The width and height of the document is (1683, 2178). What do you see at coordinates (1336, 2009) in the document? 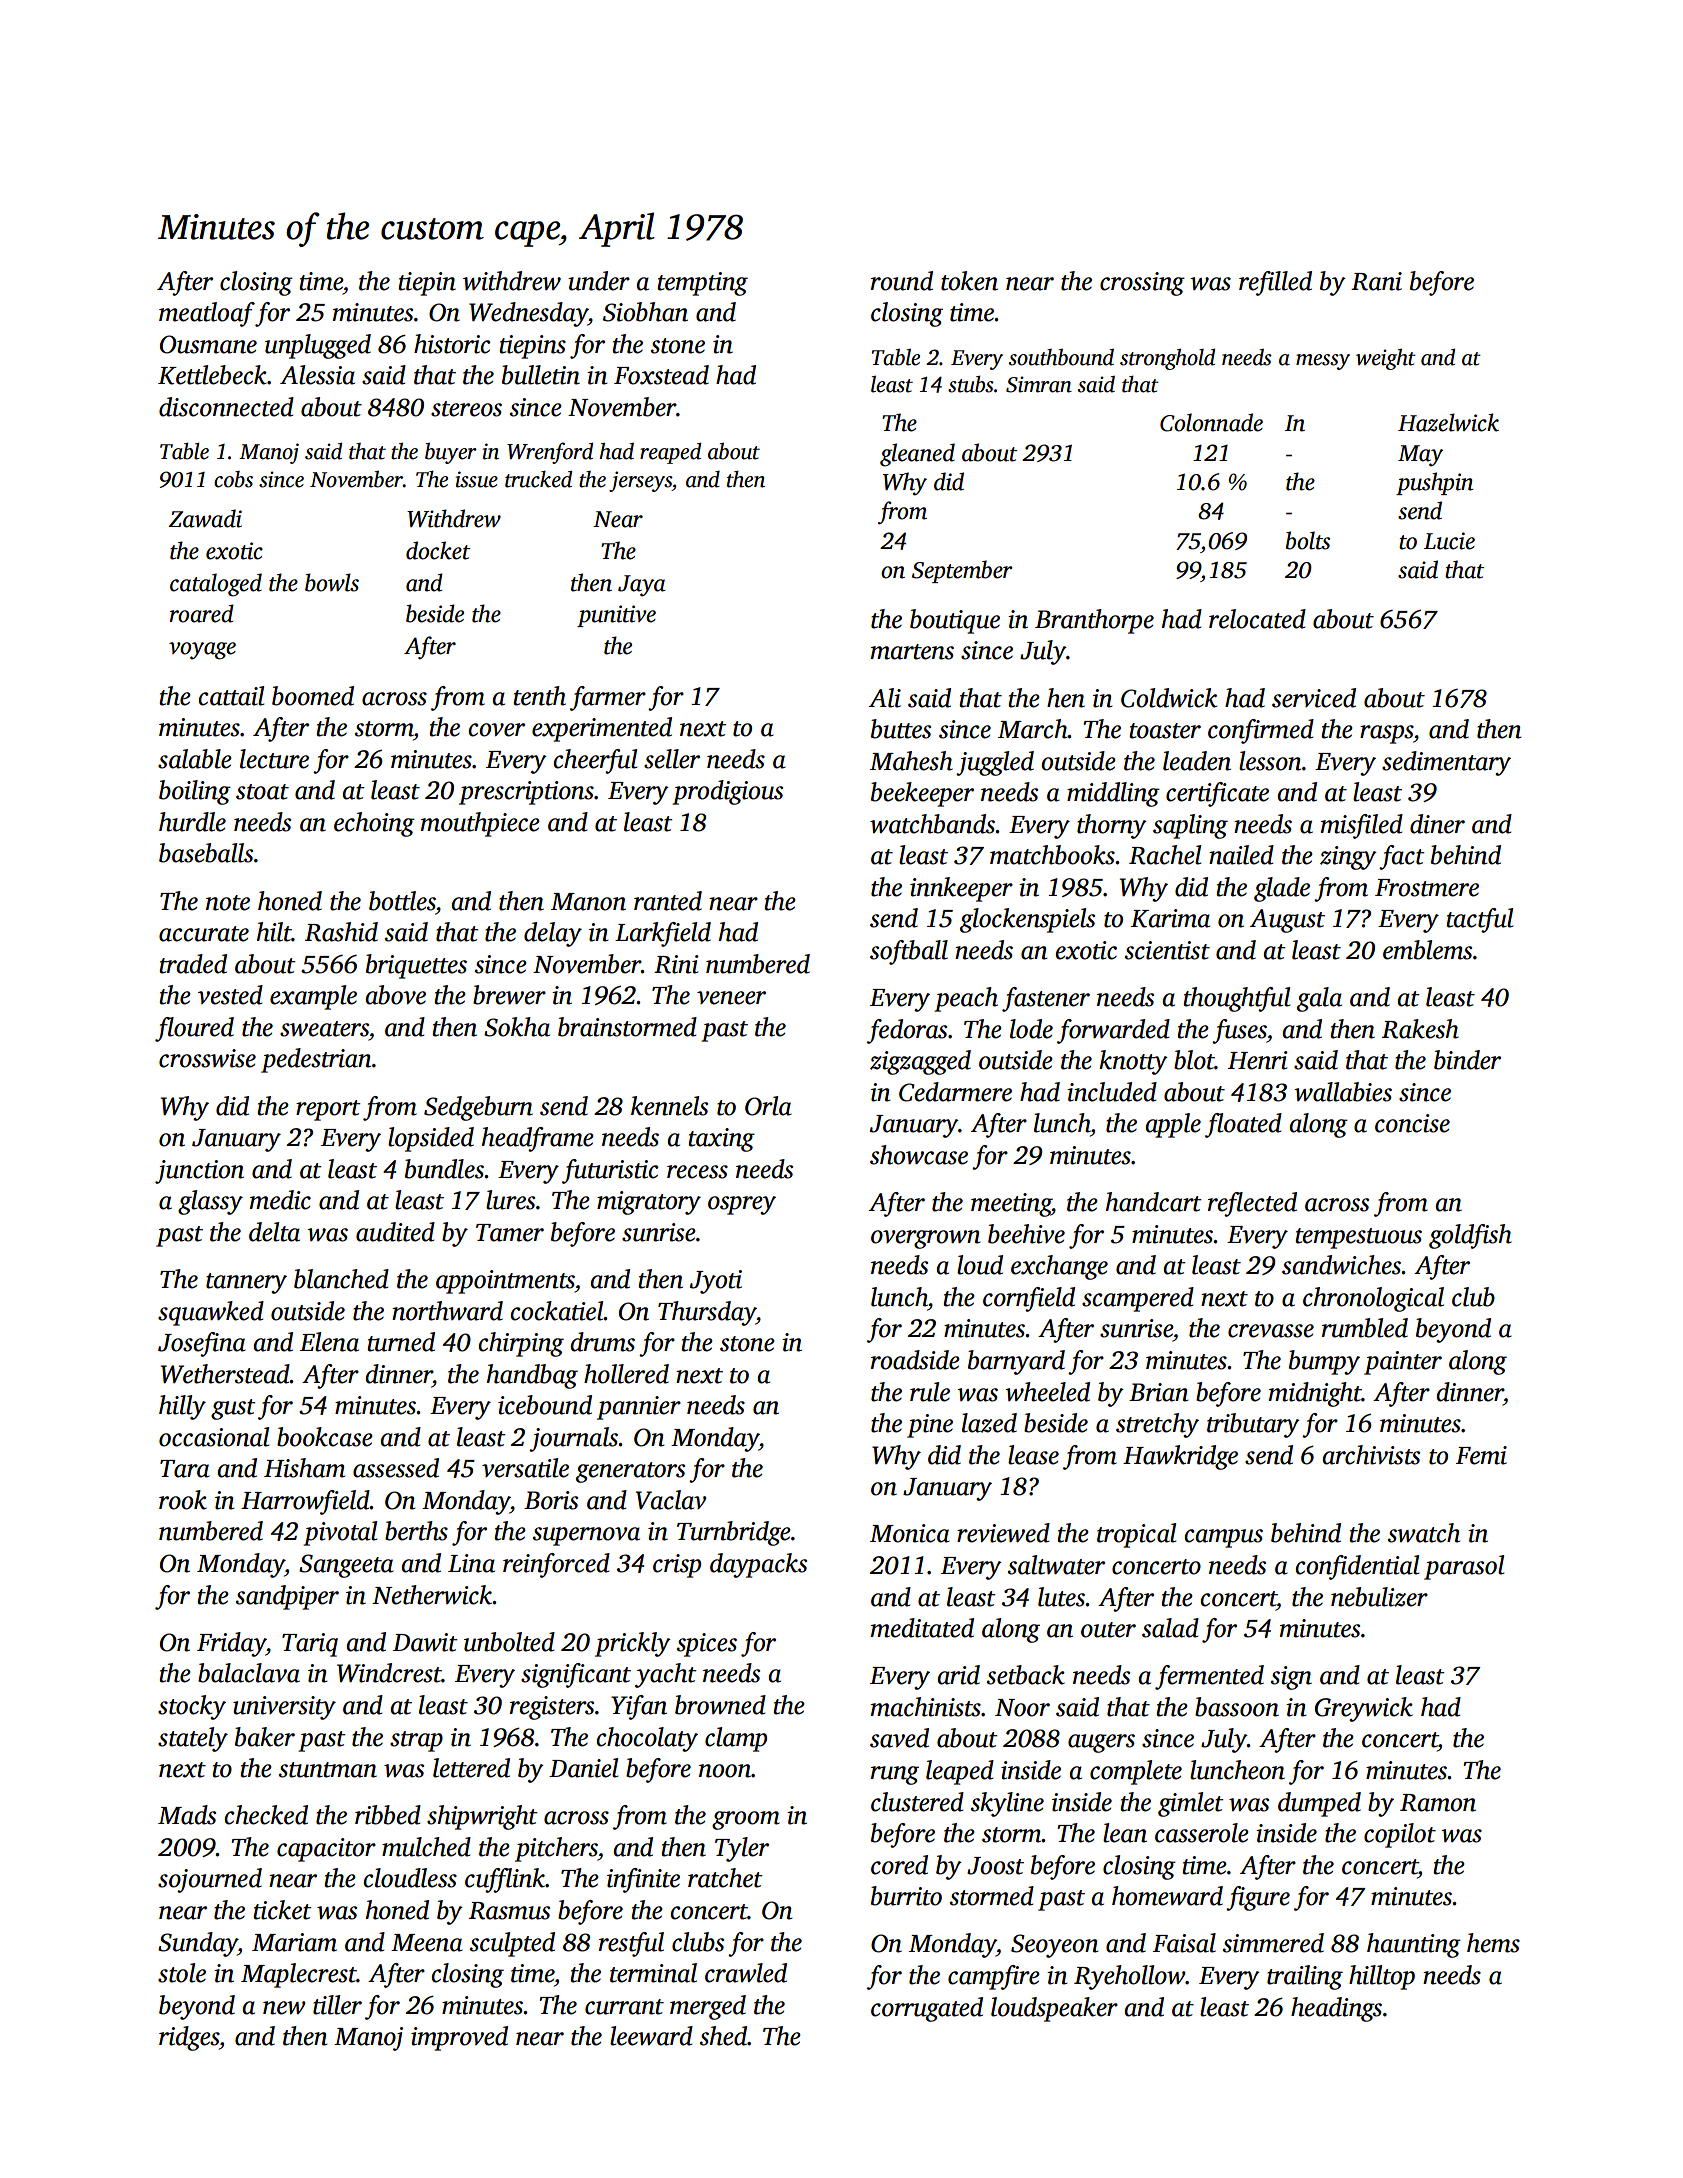
I see `headings` at bounding box center [1336, 2009].
